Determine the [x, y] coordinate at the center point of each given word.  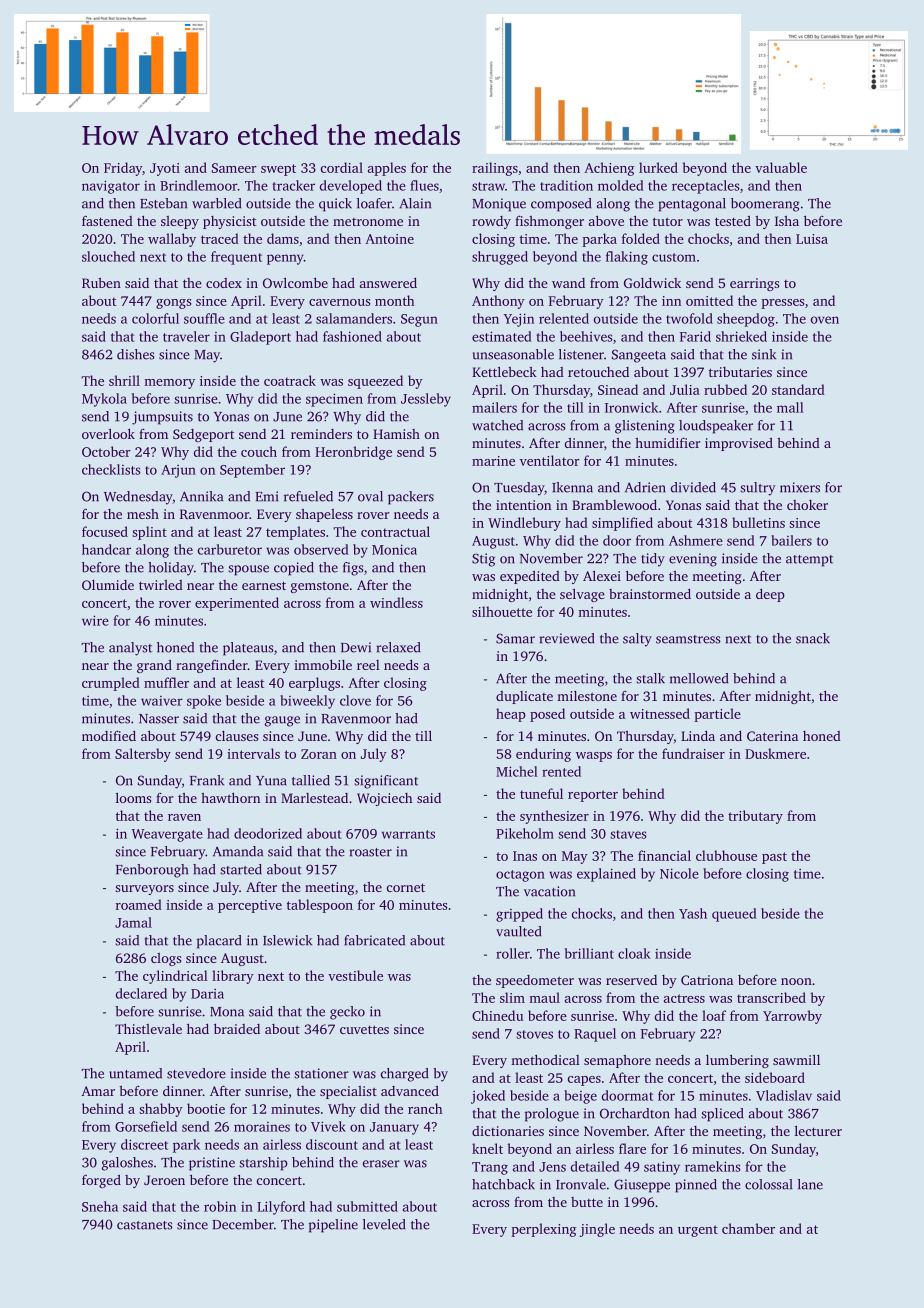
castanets [145, 1225]
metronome [368, 222]
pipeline [333, 1226]
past [774, 858]
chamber [748, 1228]
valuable [781, 167]
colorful [155, 318]
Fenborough [152, 871]
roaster [370, 852]
